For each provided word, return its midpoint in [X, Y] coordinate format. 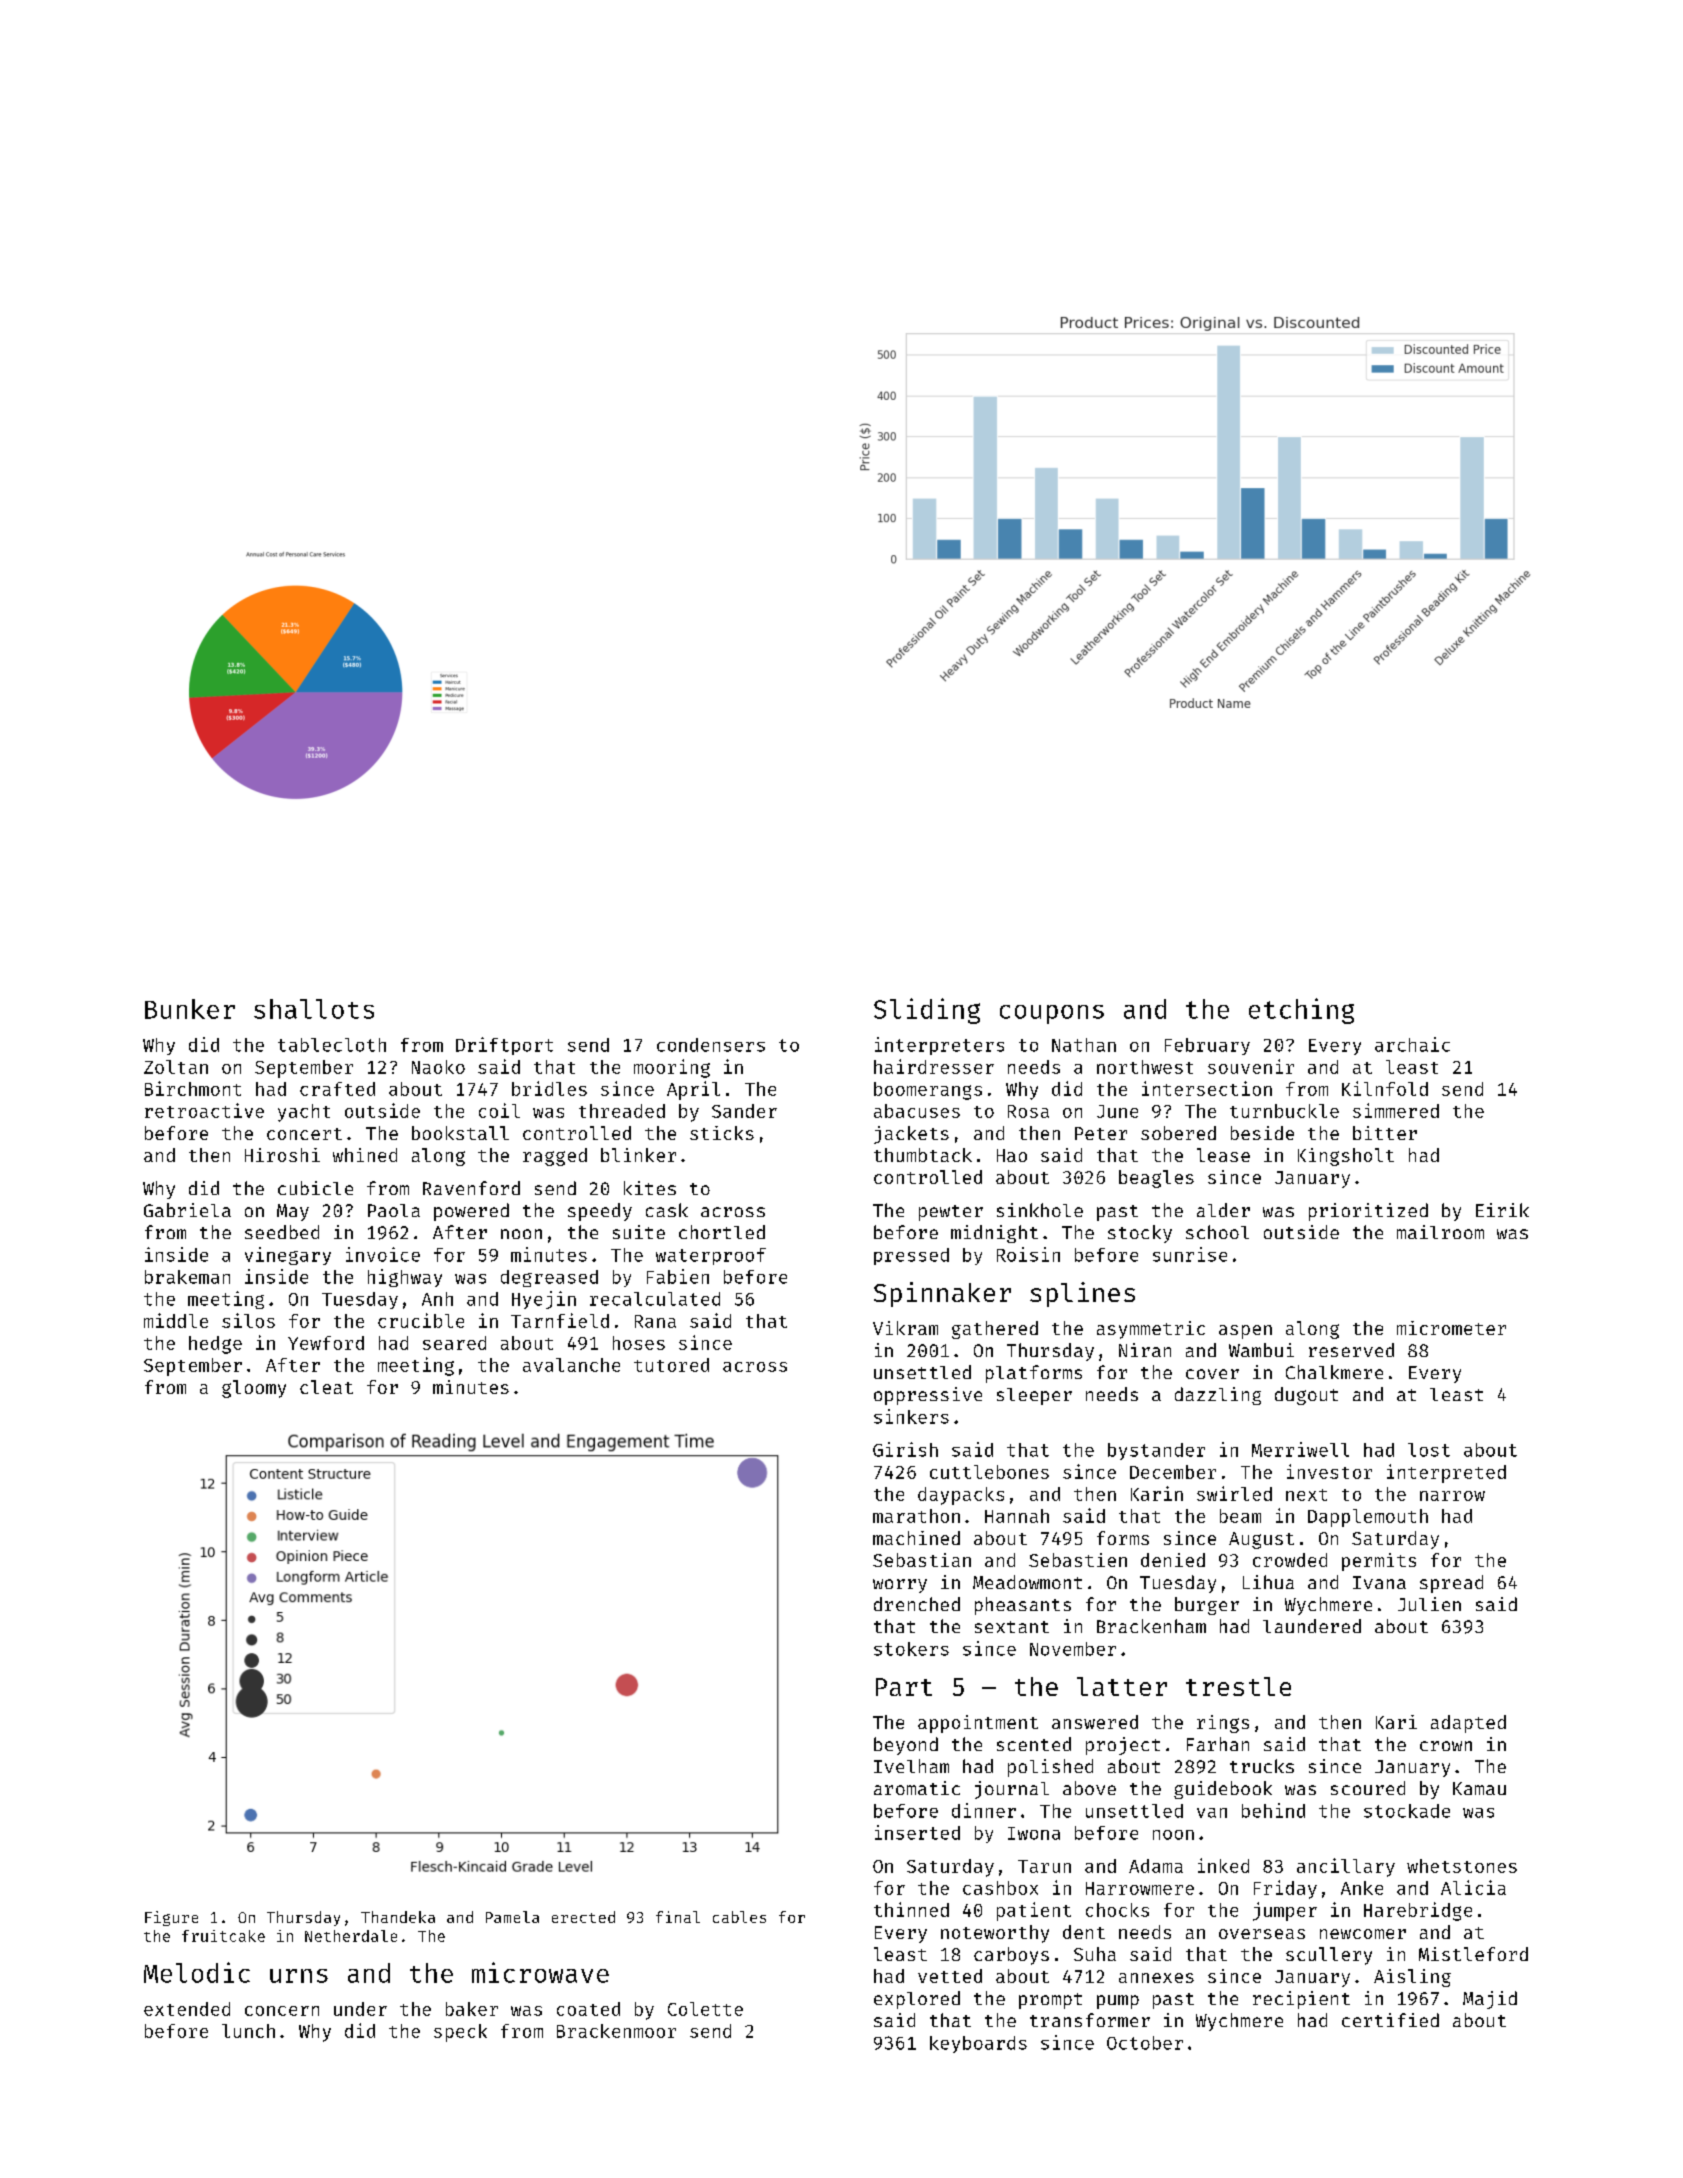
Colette [705, 2009]
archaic [1412, 1044]
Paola [394, 1210]
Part [904, 1687]
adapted [1468, 1724]
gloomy [254, 1389]
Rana [655, 1321]
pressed [911, 1256]
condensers [711, 1045]
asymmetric [1151, 1330]
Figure [171, 1918]
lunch [248, 2031]
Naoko [438, 1067]
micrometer [1451, 1328]
